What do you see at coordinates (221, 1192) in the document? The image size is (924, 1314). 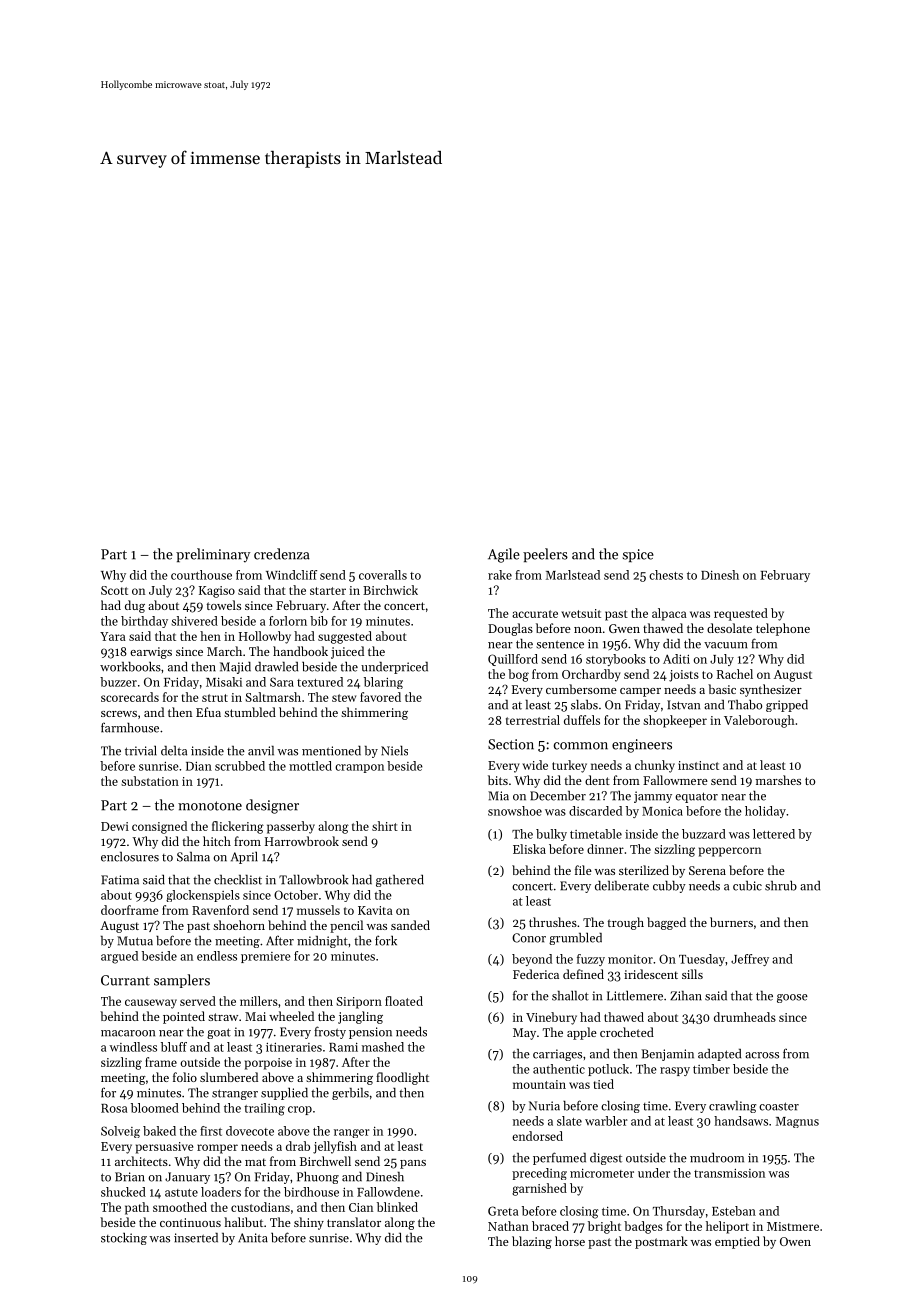 I see `loaders` at bounding box center [221, 1192].
